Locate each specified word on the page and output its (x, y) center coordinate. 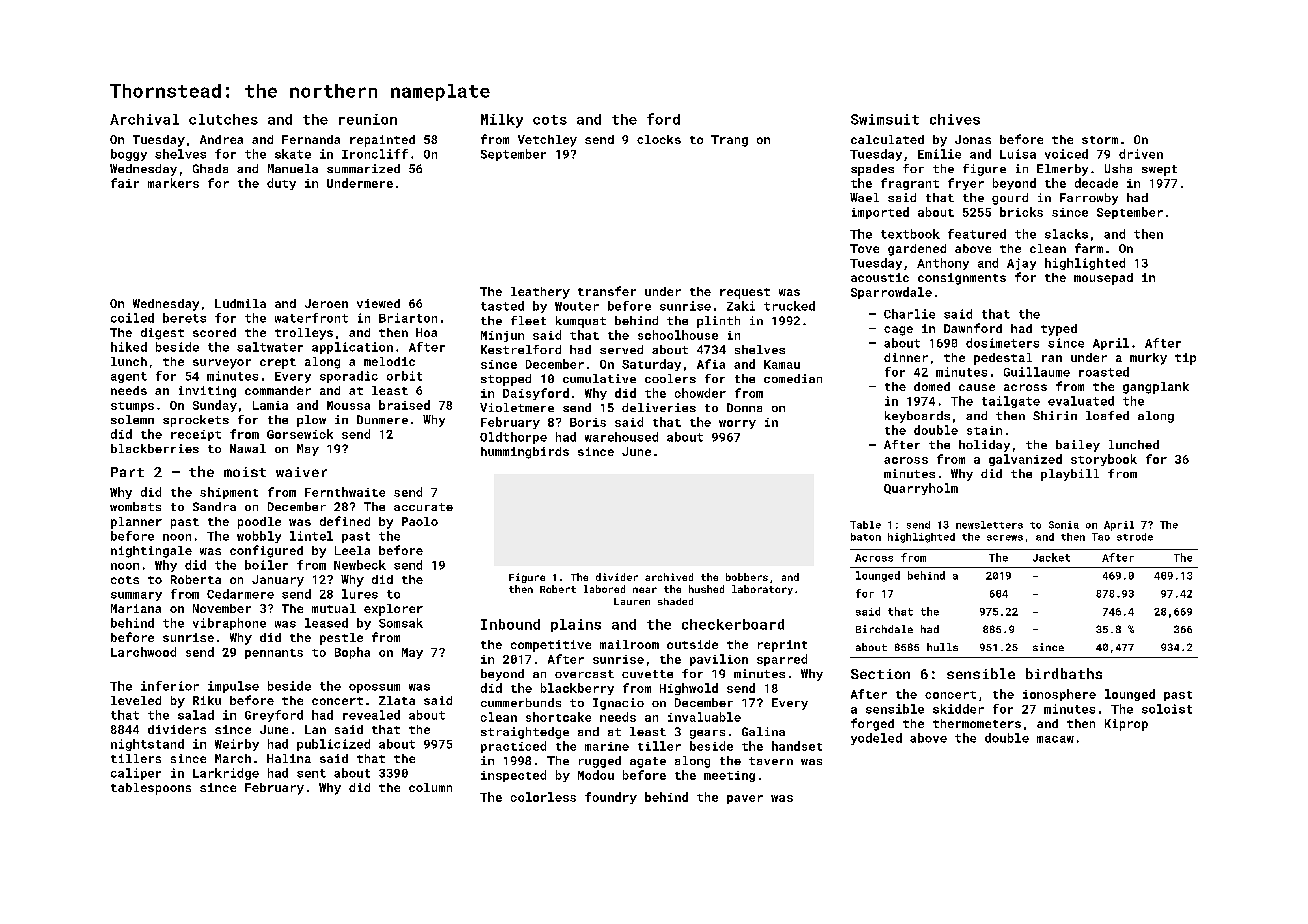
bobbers (747, 577)
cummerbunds (521, 702)
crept (278, 363)
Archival (144, 119)
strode (1135, 537)
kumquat (581, 322)
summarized (363, 168)
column (430, 787)
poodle (259, 523)
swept (1159, 170)
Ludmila (240, 303)
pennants (274, 654)
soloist (1167, 709)
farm (1089, 248)
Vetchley (547, 141)
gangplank (1156, 388)
